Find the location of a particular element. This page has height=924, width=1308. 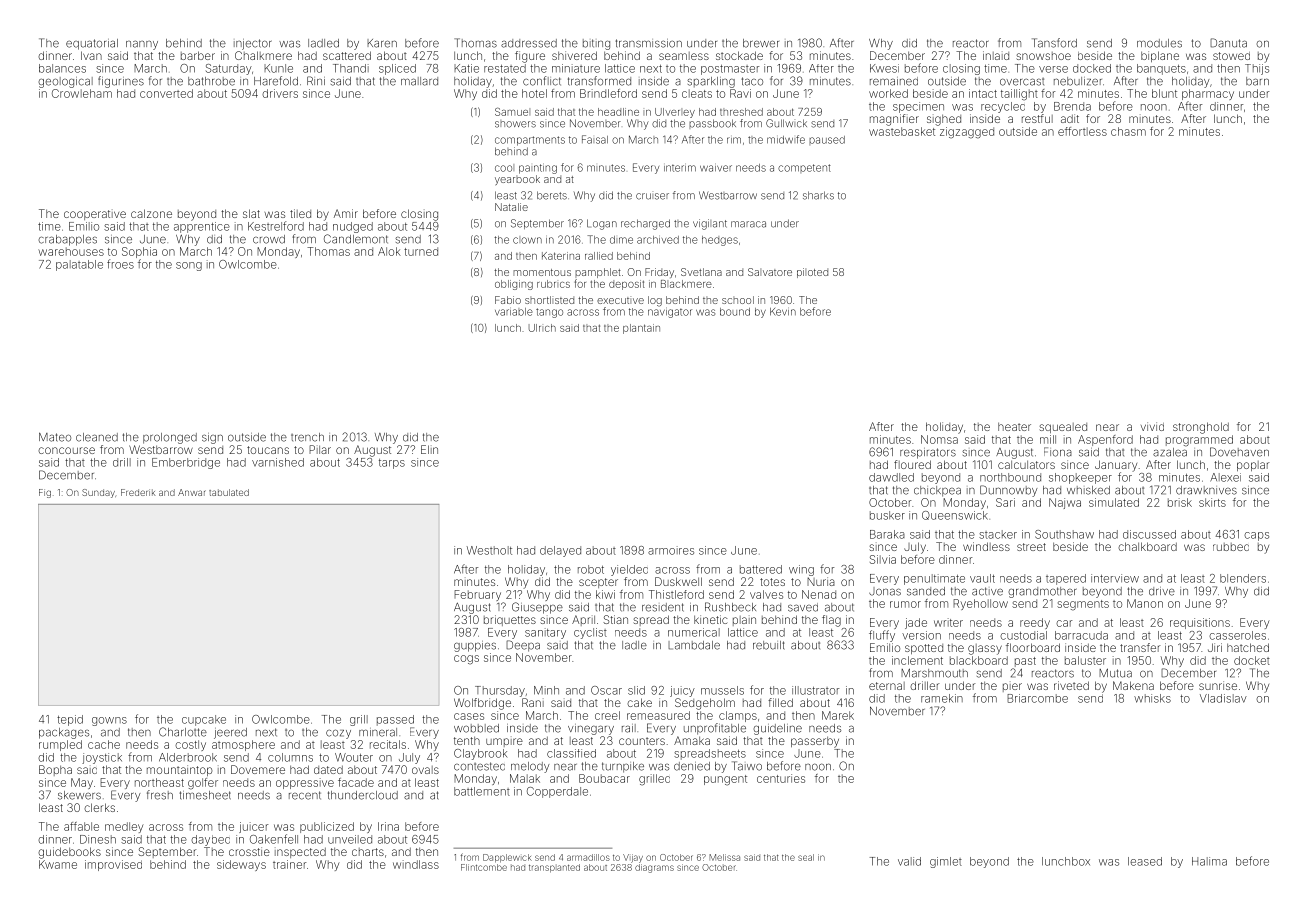

chasm is located at coordinates (1128, 131).
